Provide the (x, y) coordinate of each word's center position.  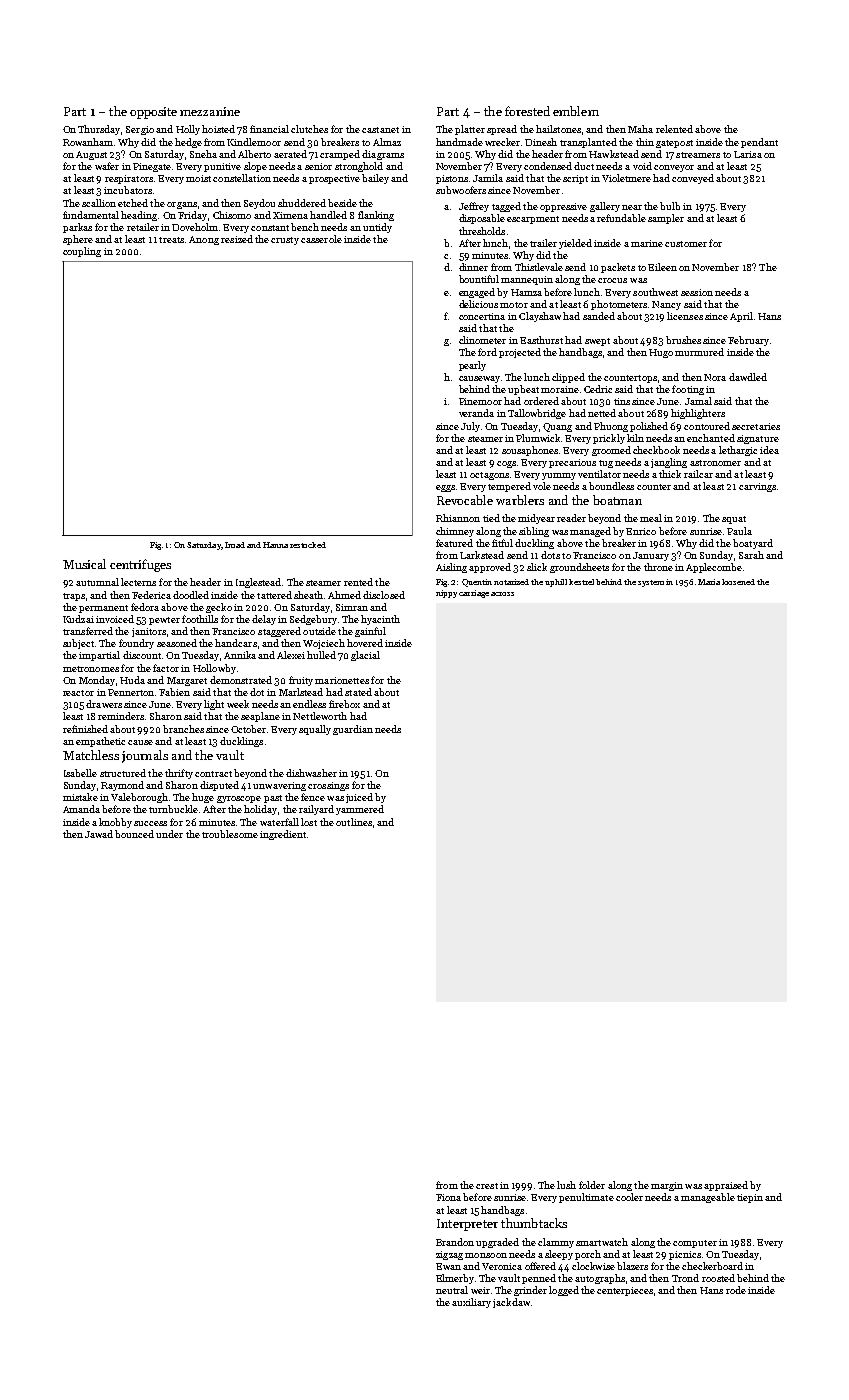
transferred (88, 631)
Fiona (448, 1197)
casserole (321, 239)
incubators (128, 190)
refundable (621, 218)
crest (487, 1186)
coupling (82, 252)
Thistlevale (539, 267)
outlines (354, 822)
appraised (726, 1186)
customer (686, 244)
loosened (738, 582)
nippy (446, 594)
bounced (134, 834)
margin (667, 1186)
